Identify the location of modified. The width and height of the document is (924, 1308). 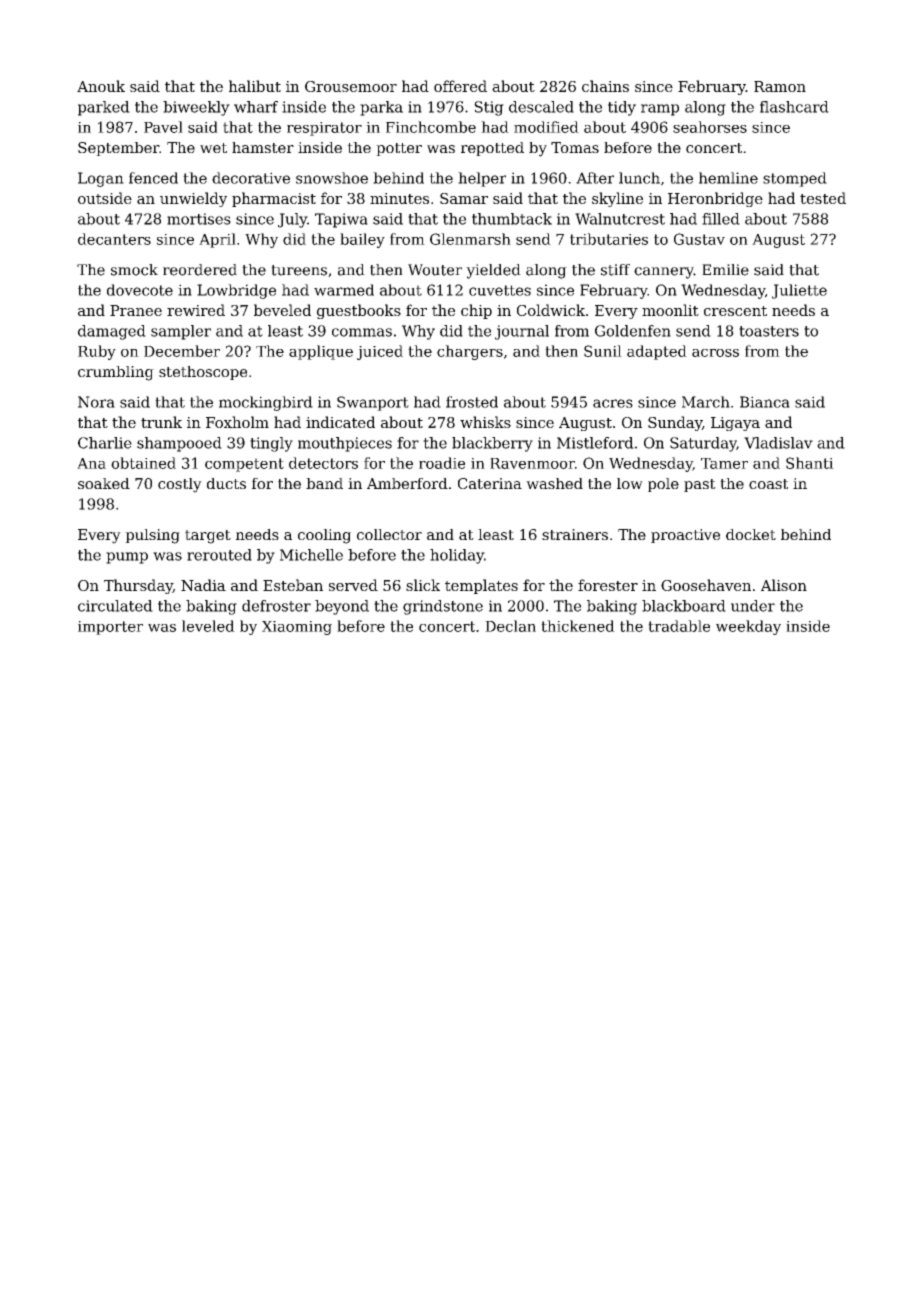
(546, 127).
